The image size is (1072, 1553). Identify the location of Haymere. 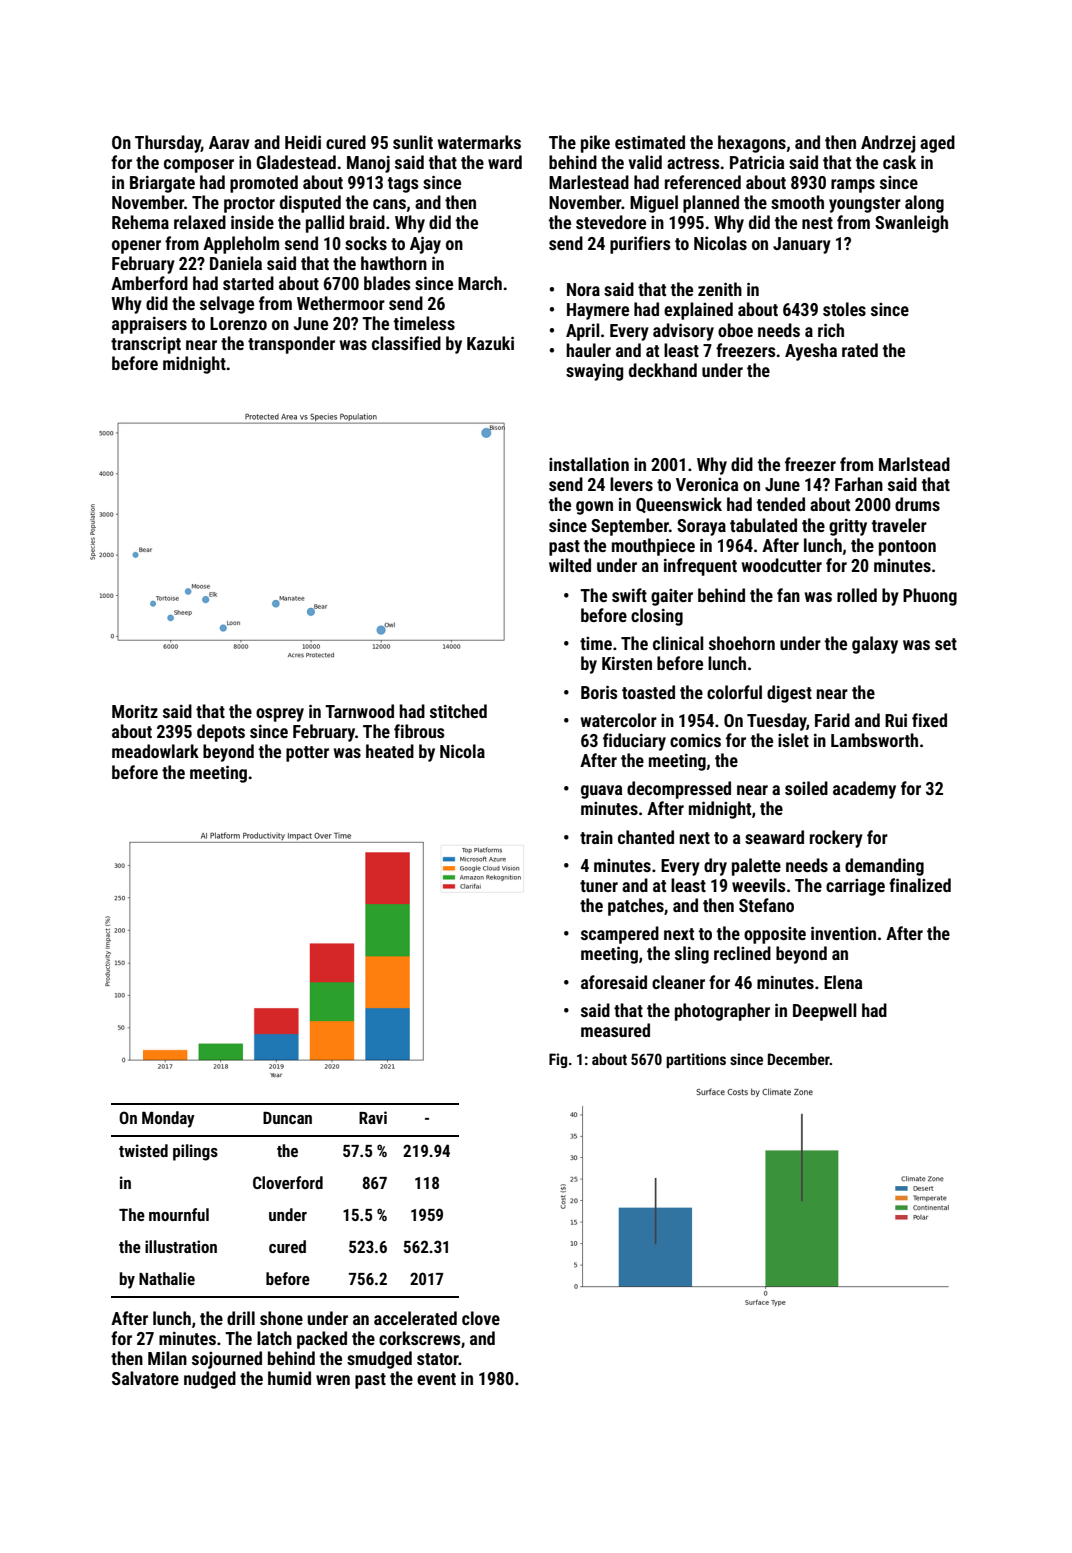
(598, 311).
